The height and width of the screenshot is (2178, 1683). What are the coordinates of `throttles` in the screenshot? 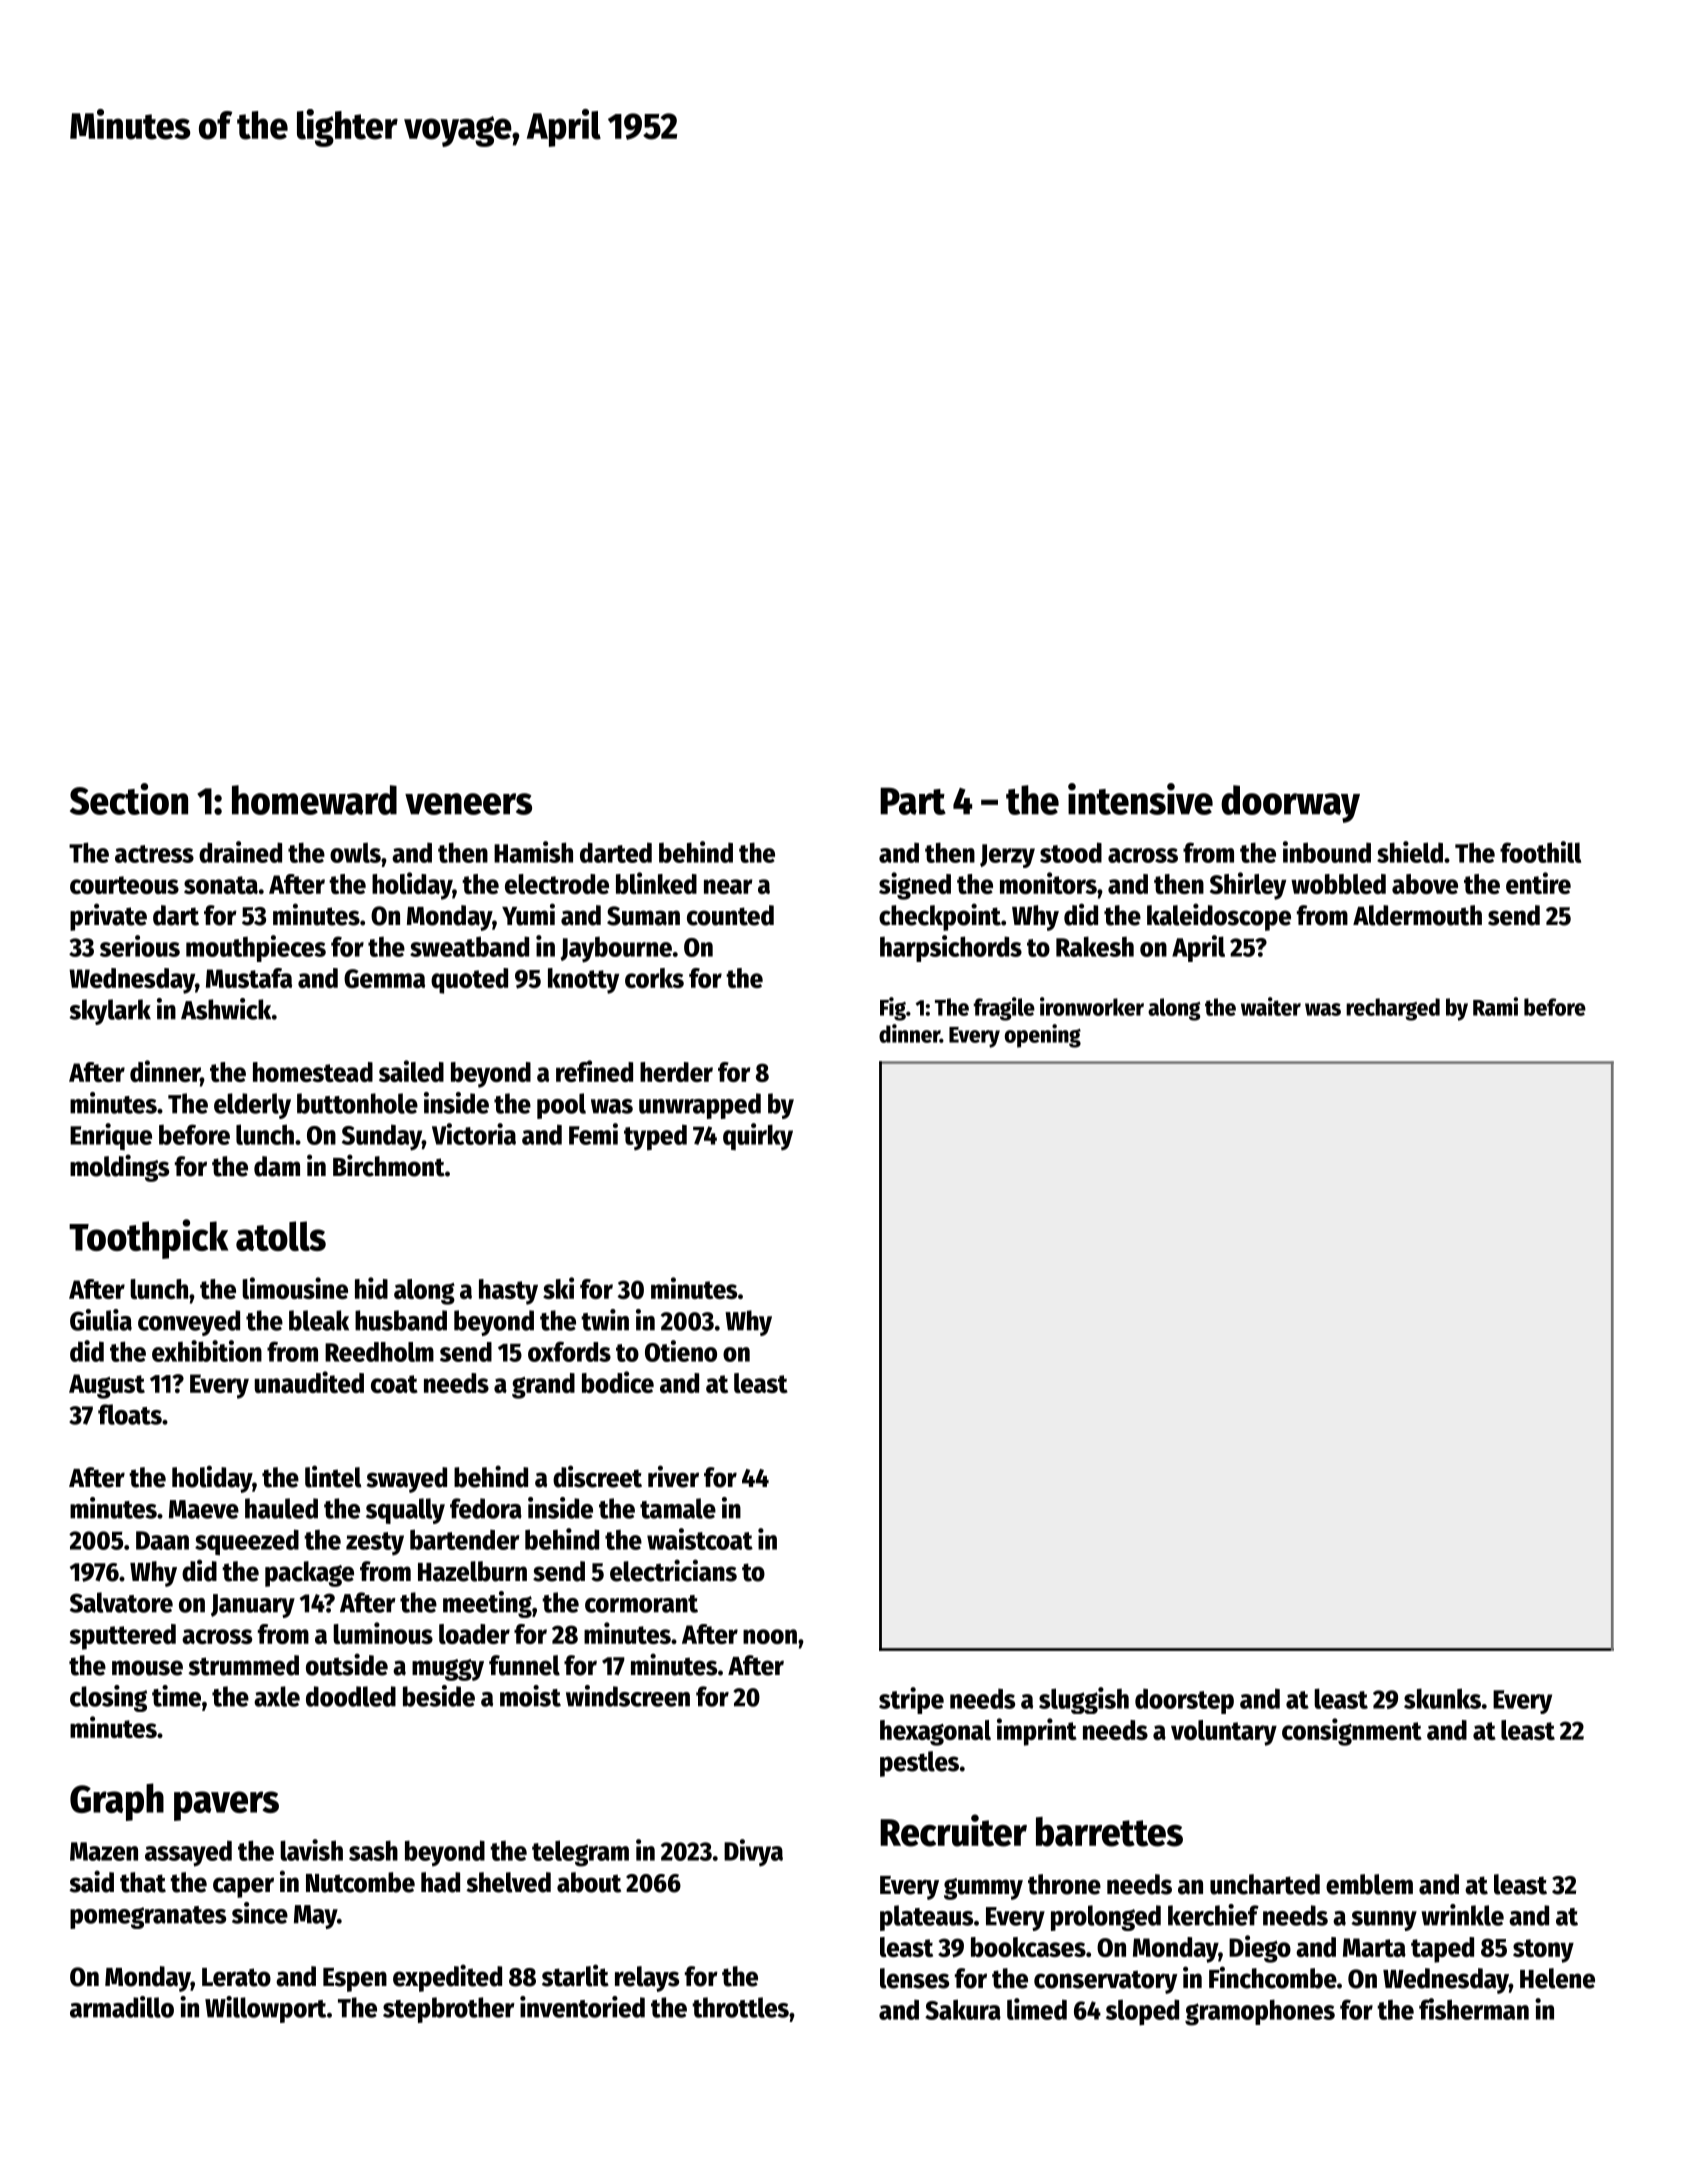 It's located at (740, 2007).
